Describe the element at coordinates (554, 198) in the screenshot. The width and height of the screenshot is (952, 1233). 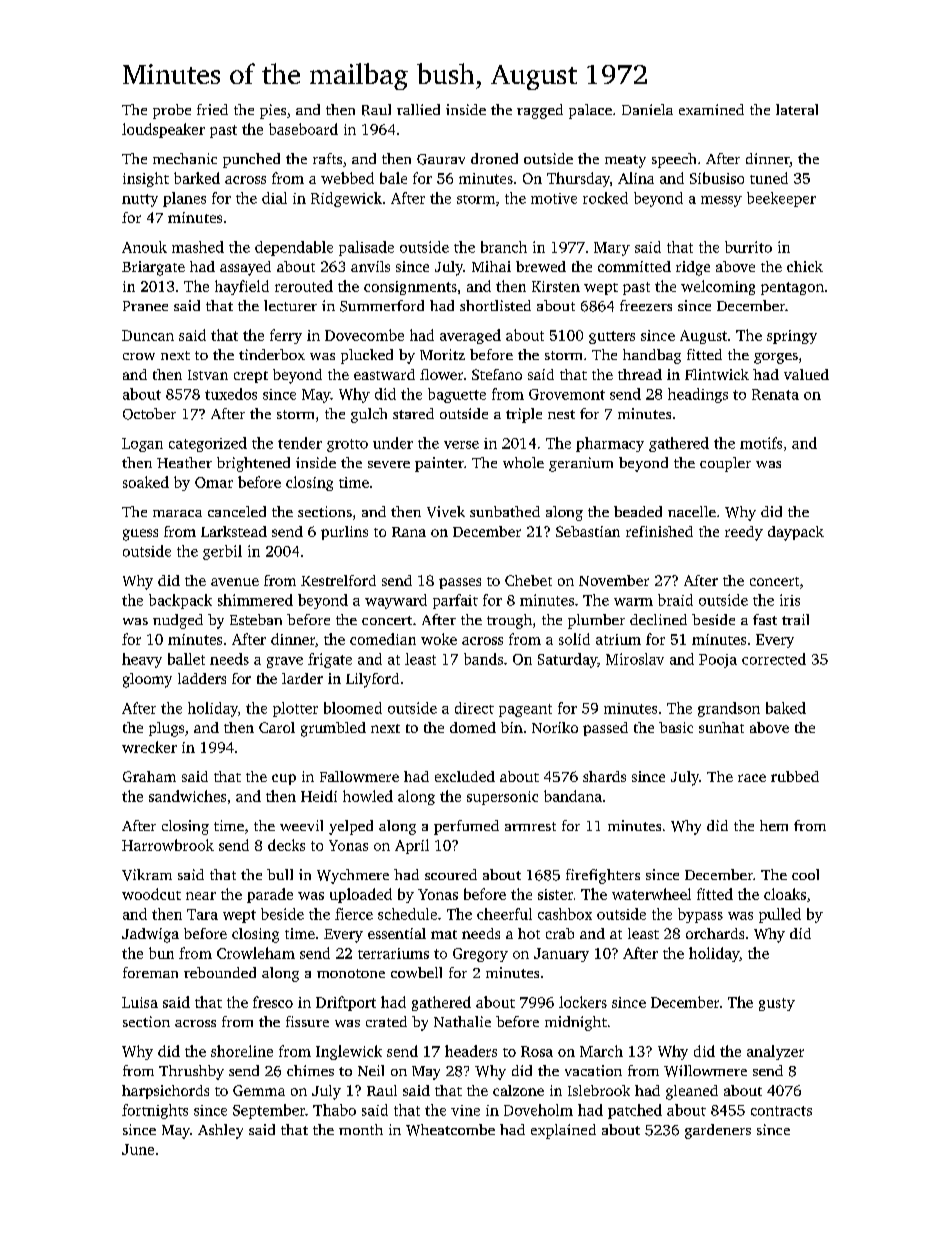
I see `motive` at that location.
